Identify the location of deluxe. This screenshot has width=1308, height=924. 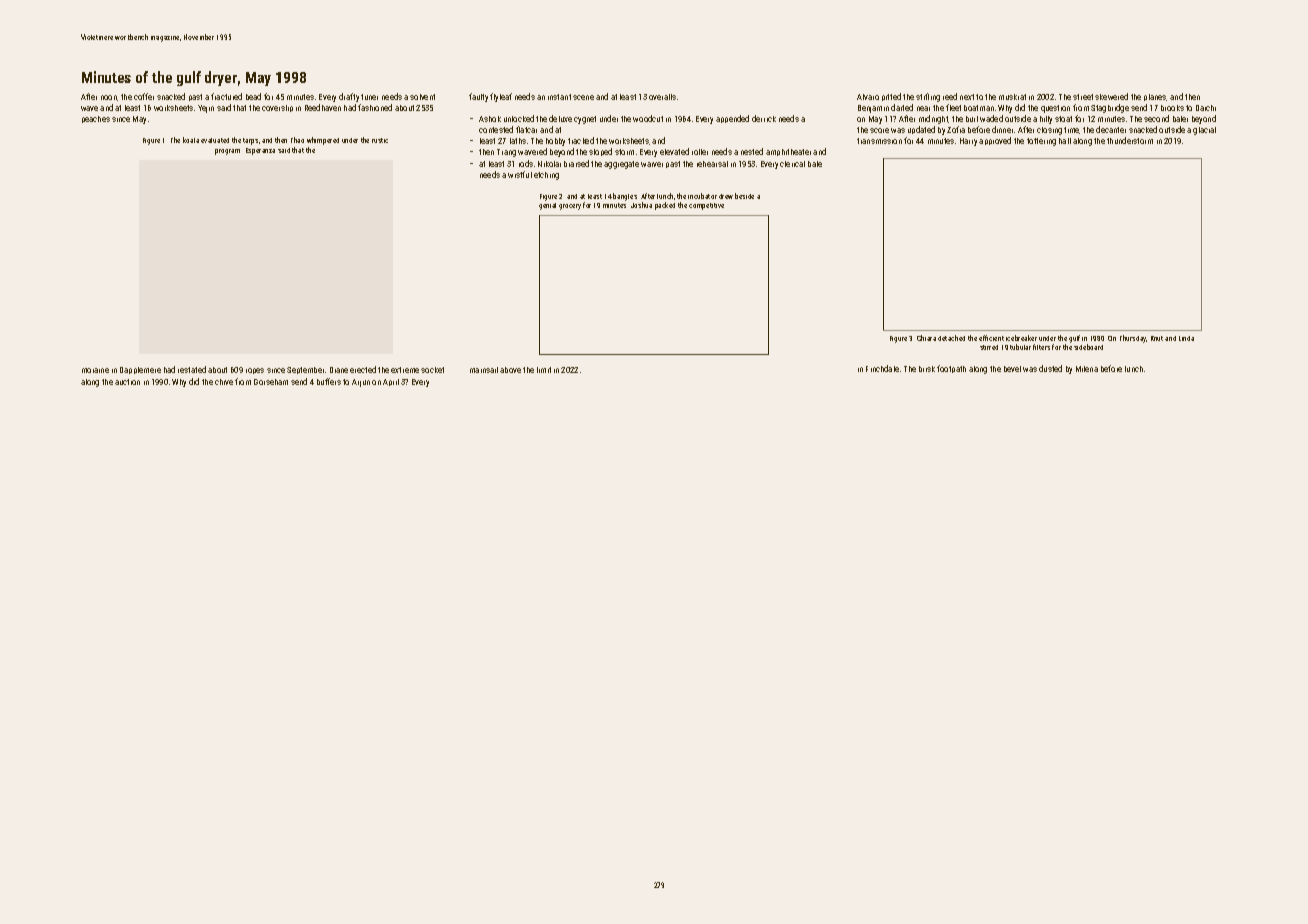
(560, 118).
